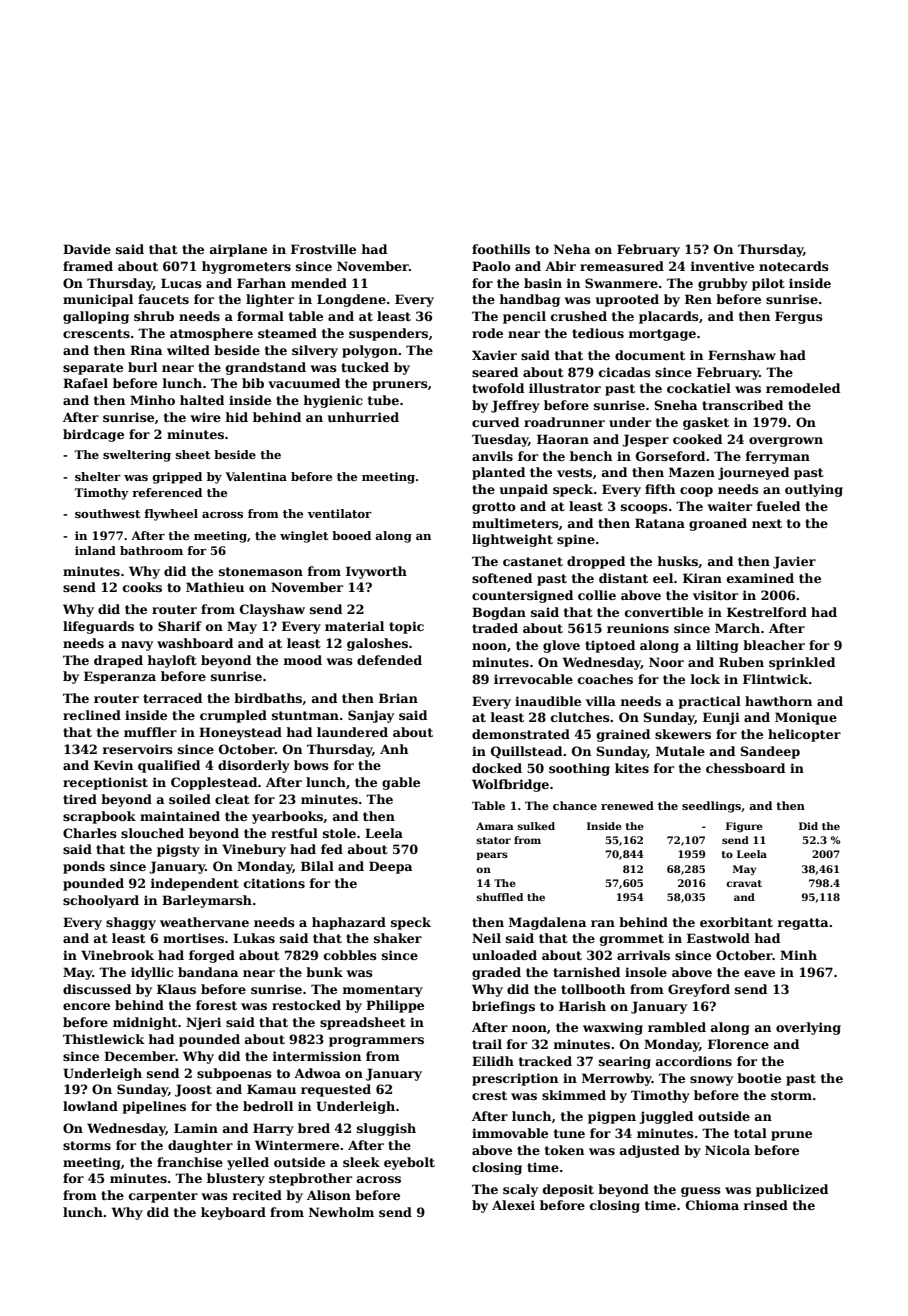 The width and height of the page is (908, 1316). I want to click on foothills, so click(501, 249).
